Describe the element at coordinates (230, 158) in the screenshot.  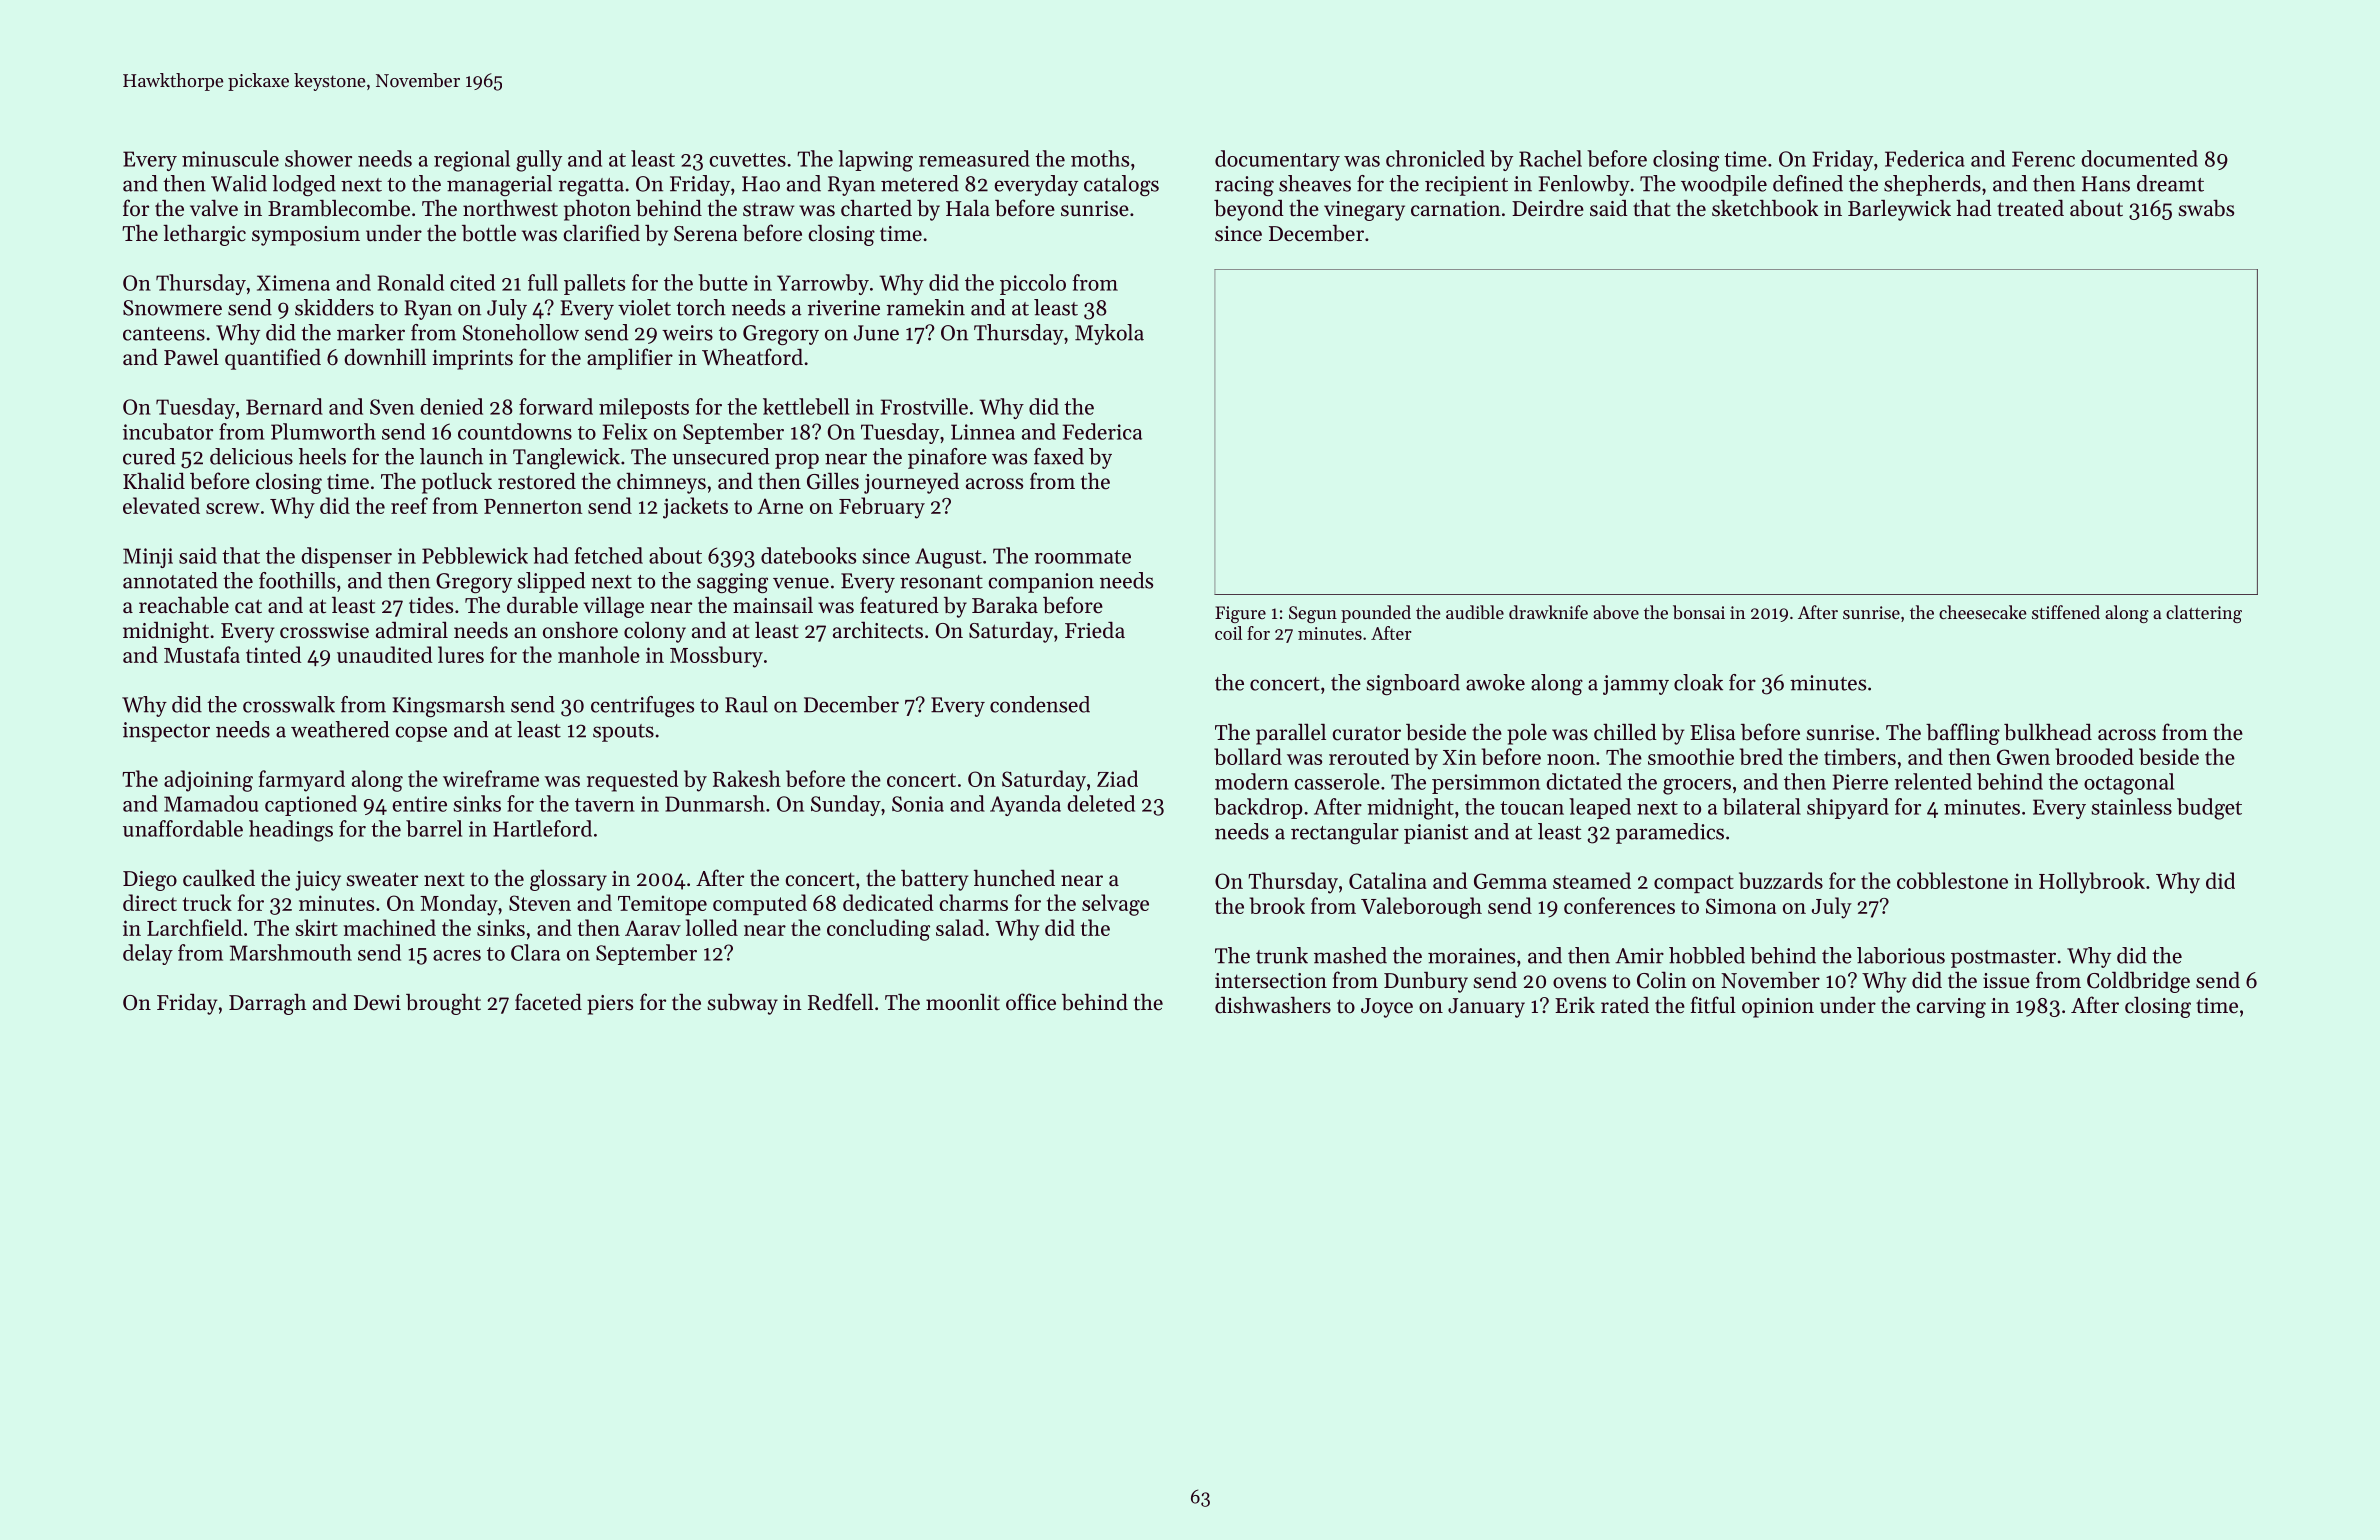
I see `minuscule` at that location.
